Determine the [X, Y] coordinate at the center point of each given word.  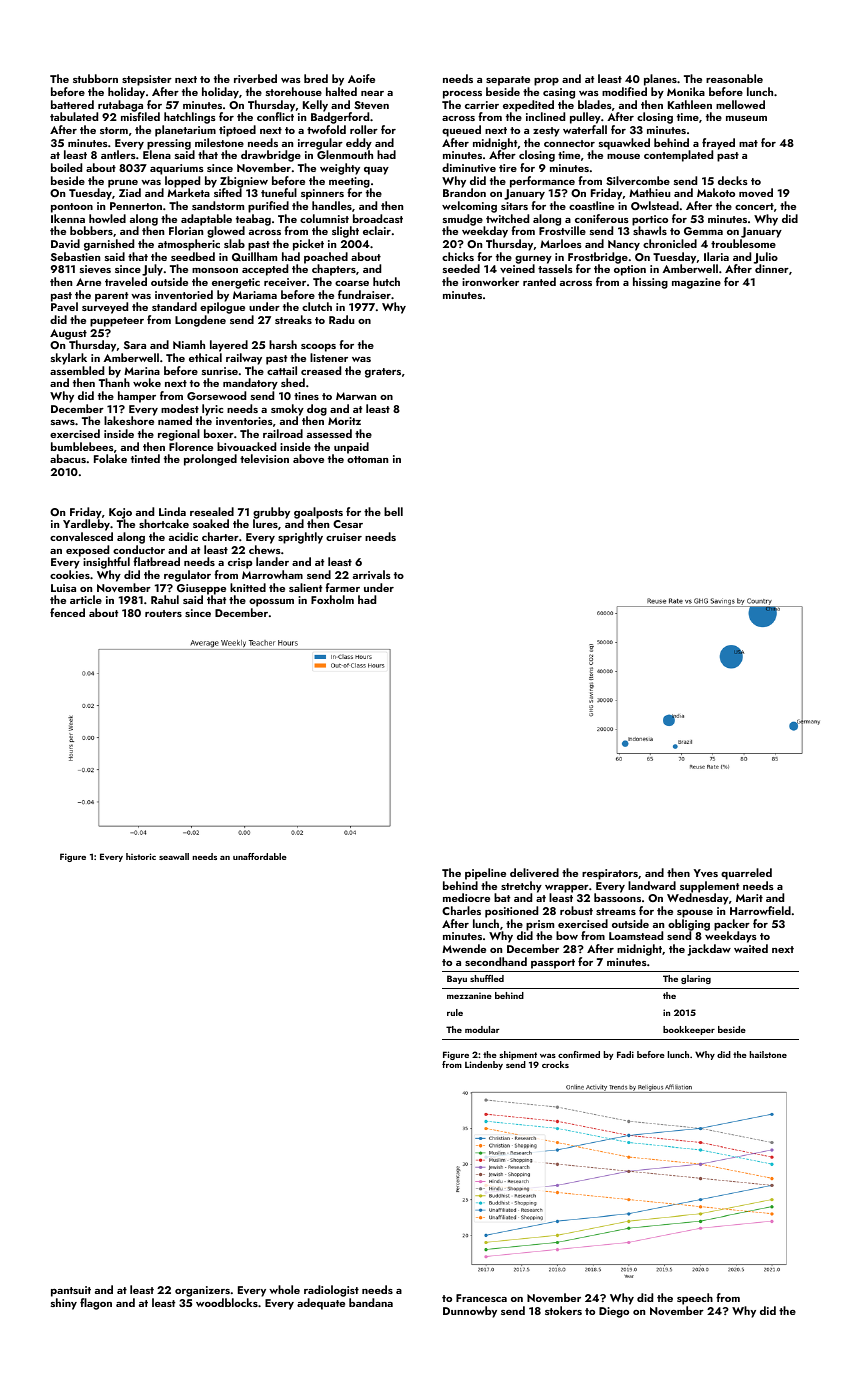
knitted [248, 587]
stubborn [95, 78]
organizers [202, 1291]
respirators [610, 874]
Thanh [114, 382]
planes [660, 80]
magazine [696, 283]
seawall [174, 856]
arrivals [372, 574]
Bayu [457, 979]
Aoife [361, 78]
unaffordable [260, 856]
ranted [539, 281]
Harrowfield [760, 910]
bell [393, 511]
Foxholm [332, 599]
